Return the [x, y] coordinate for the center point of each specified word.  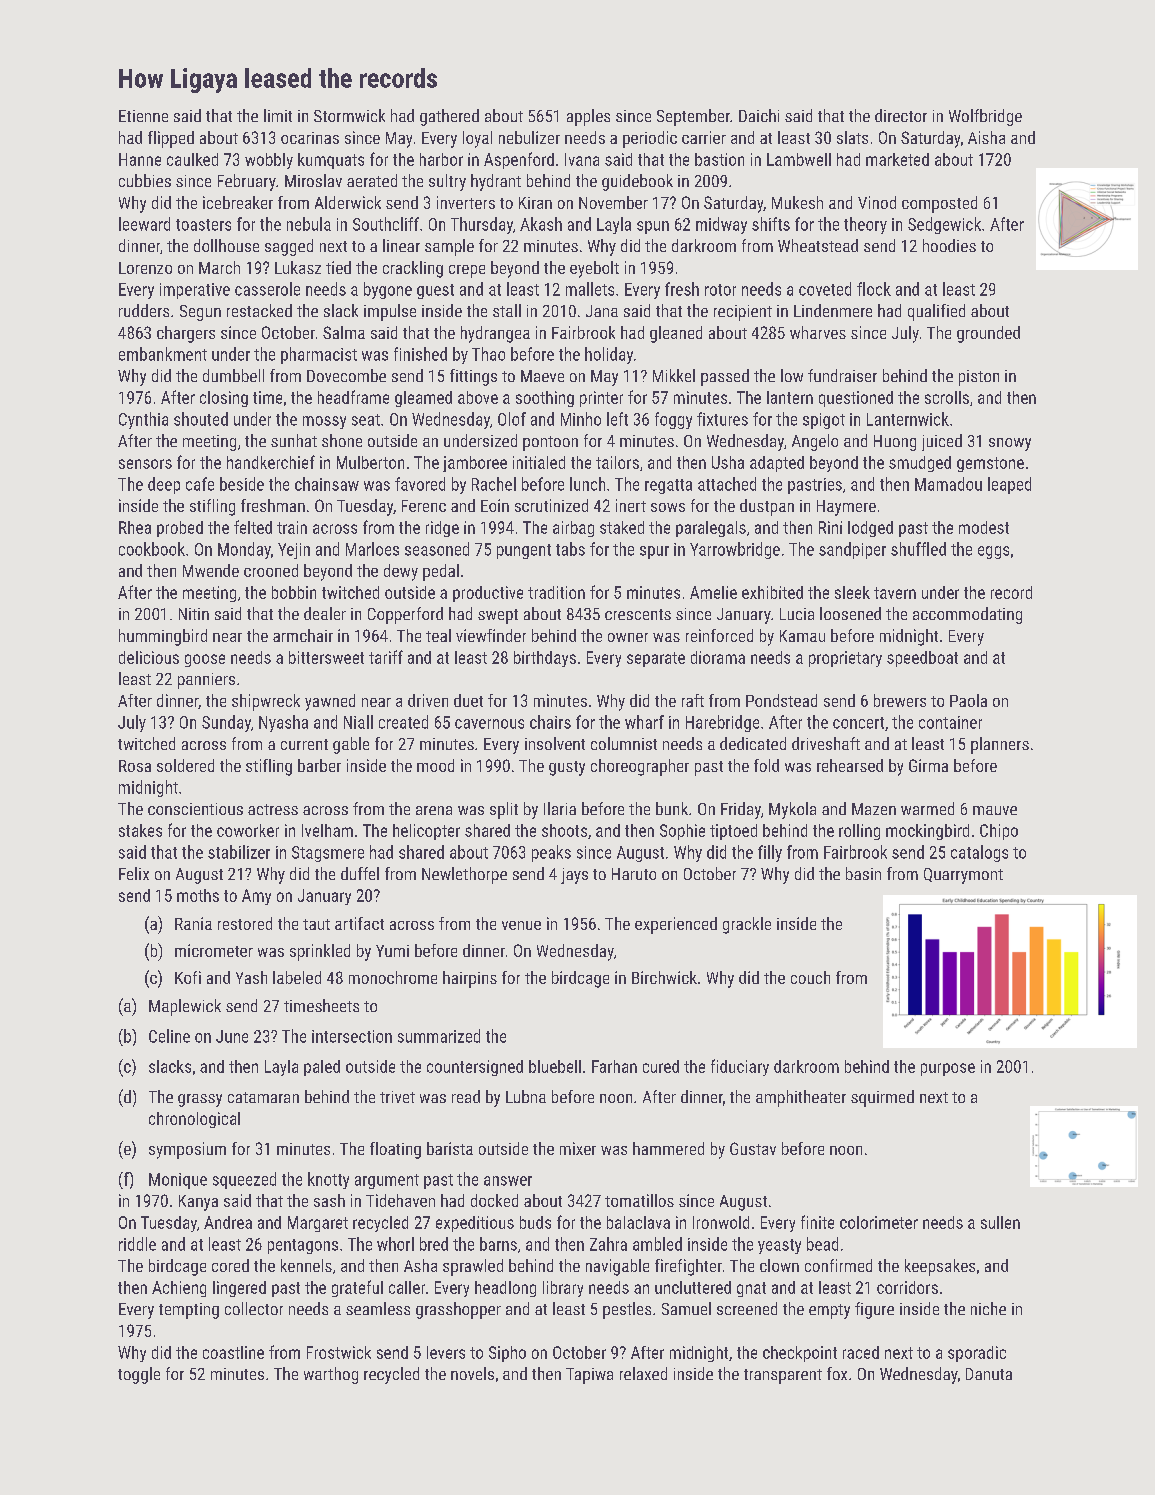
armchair [303, 635]
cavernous [489, 724]
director [901, 115]
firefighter [688, 1267]
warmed [927, 808]
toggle [139, 1375]
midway [721, 225]
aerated [372, 180]
